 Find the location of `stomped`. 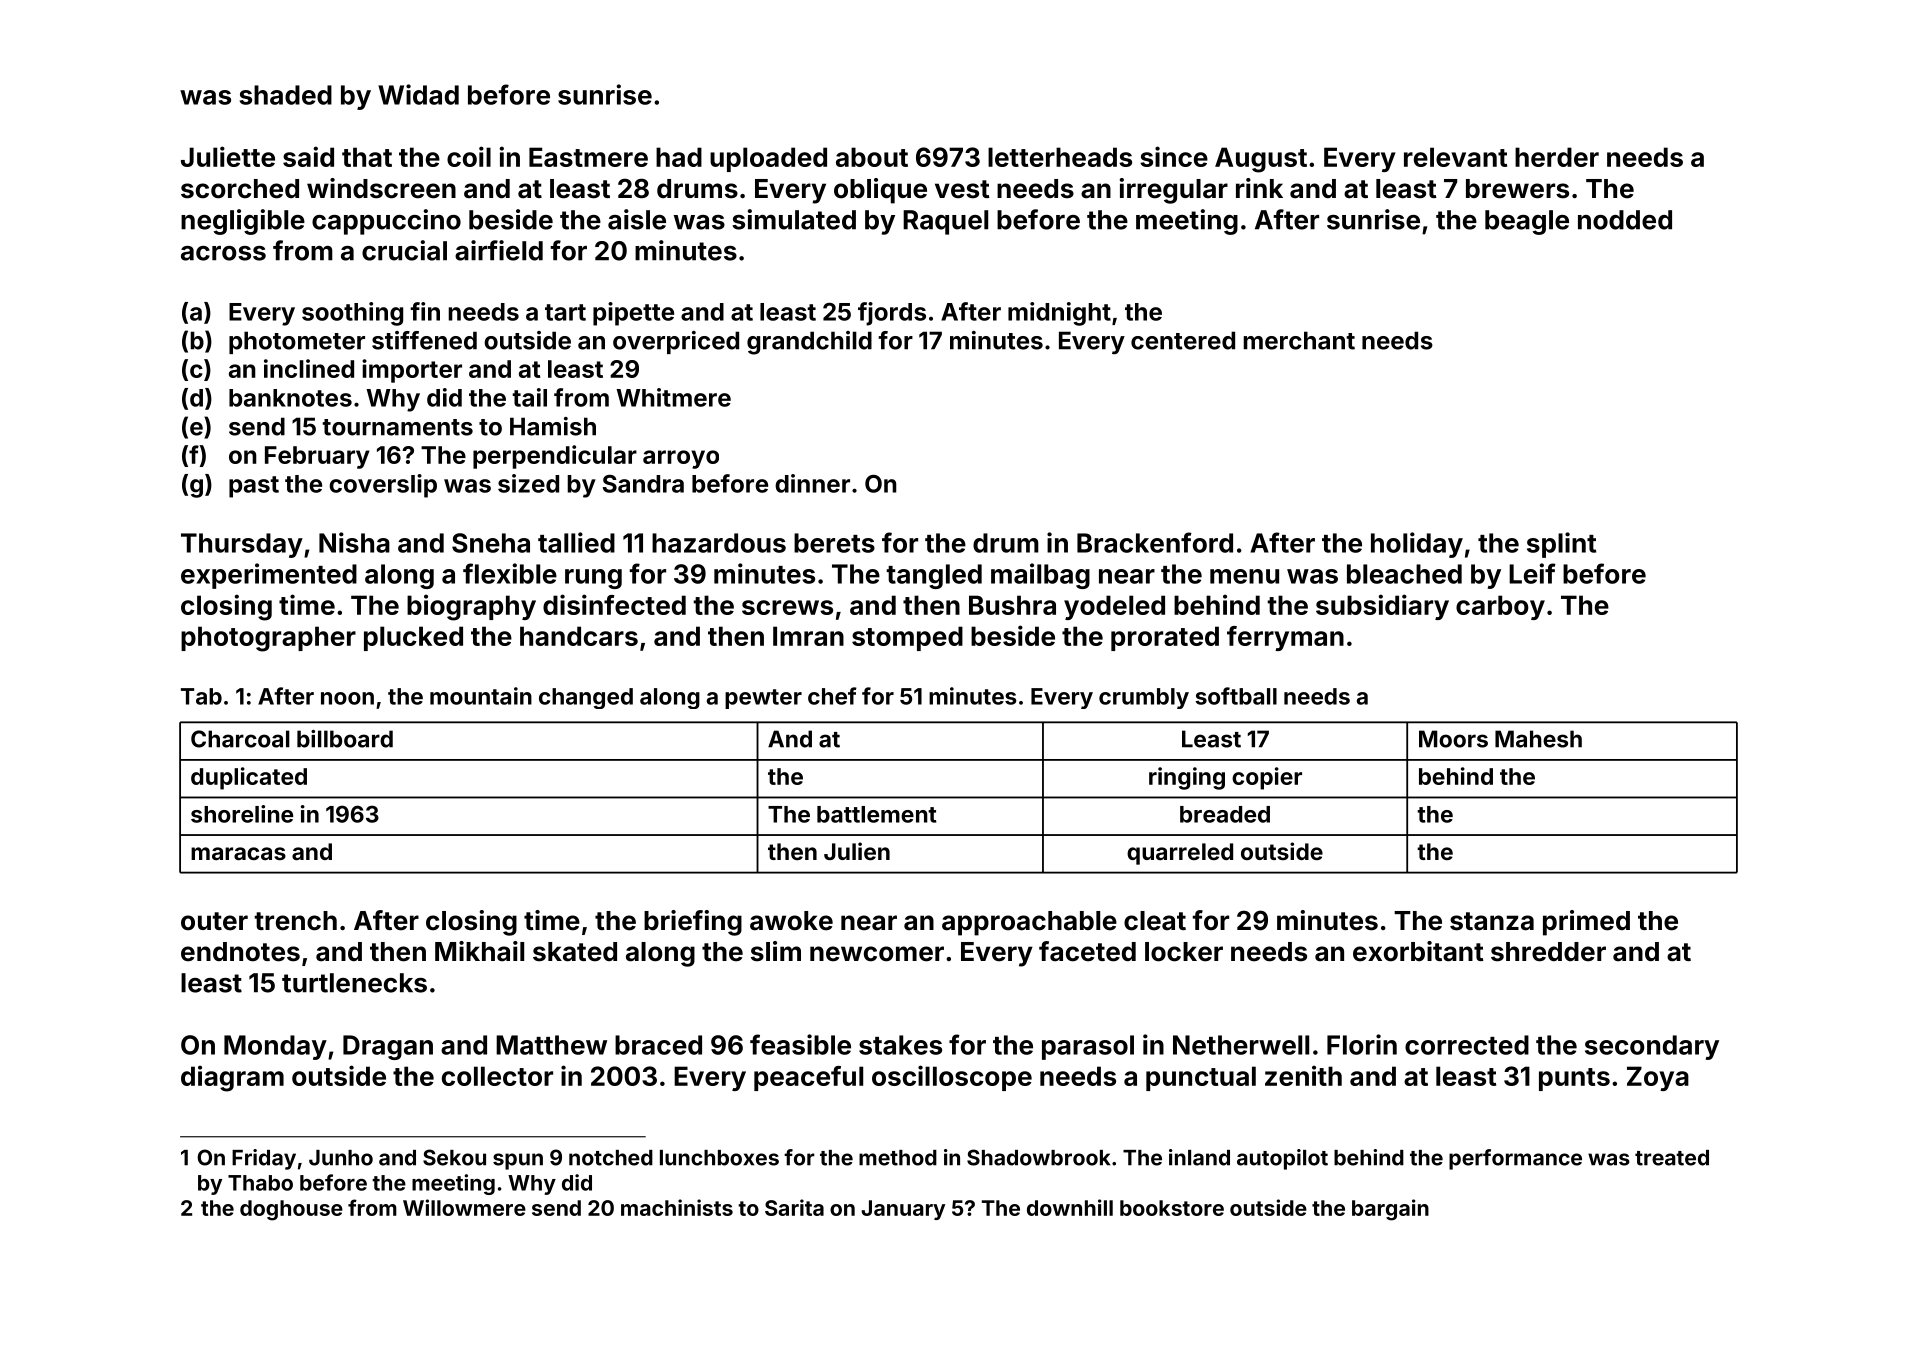

stomped is located at coordinates (907, 638).
